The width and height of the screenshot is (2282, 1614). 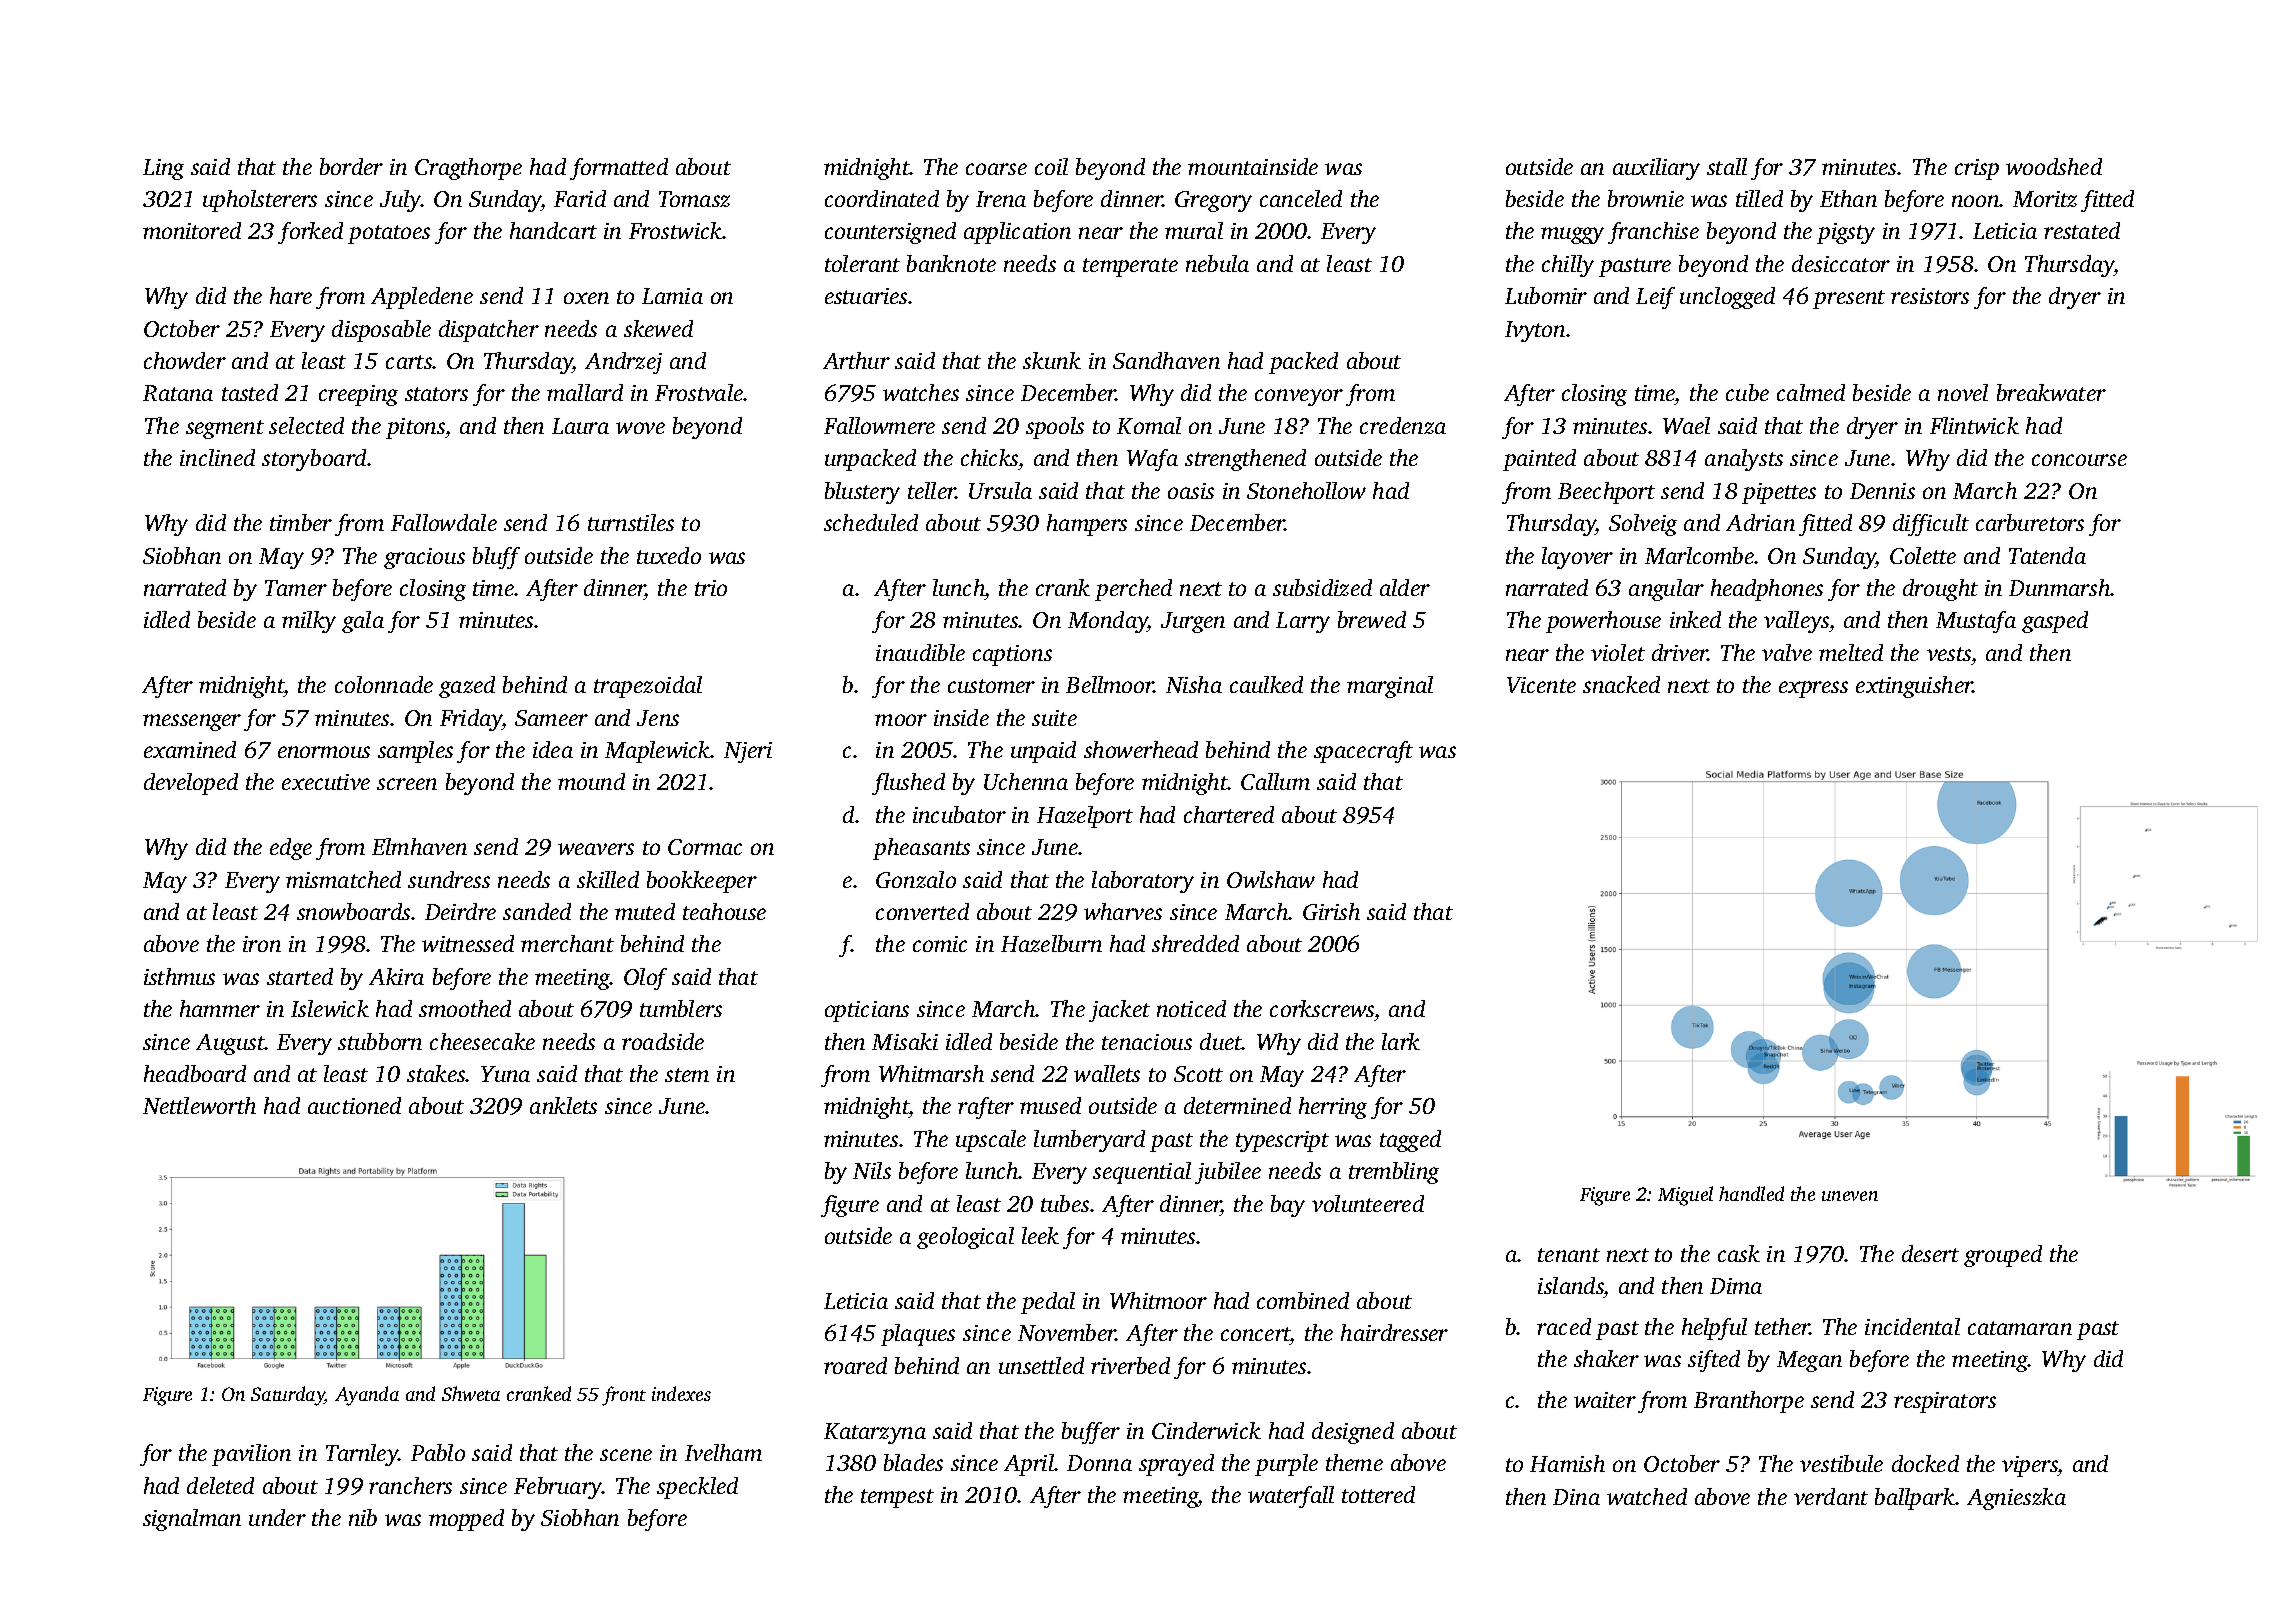 I want to click on potatoes, so click(x=389, y=234).
